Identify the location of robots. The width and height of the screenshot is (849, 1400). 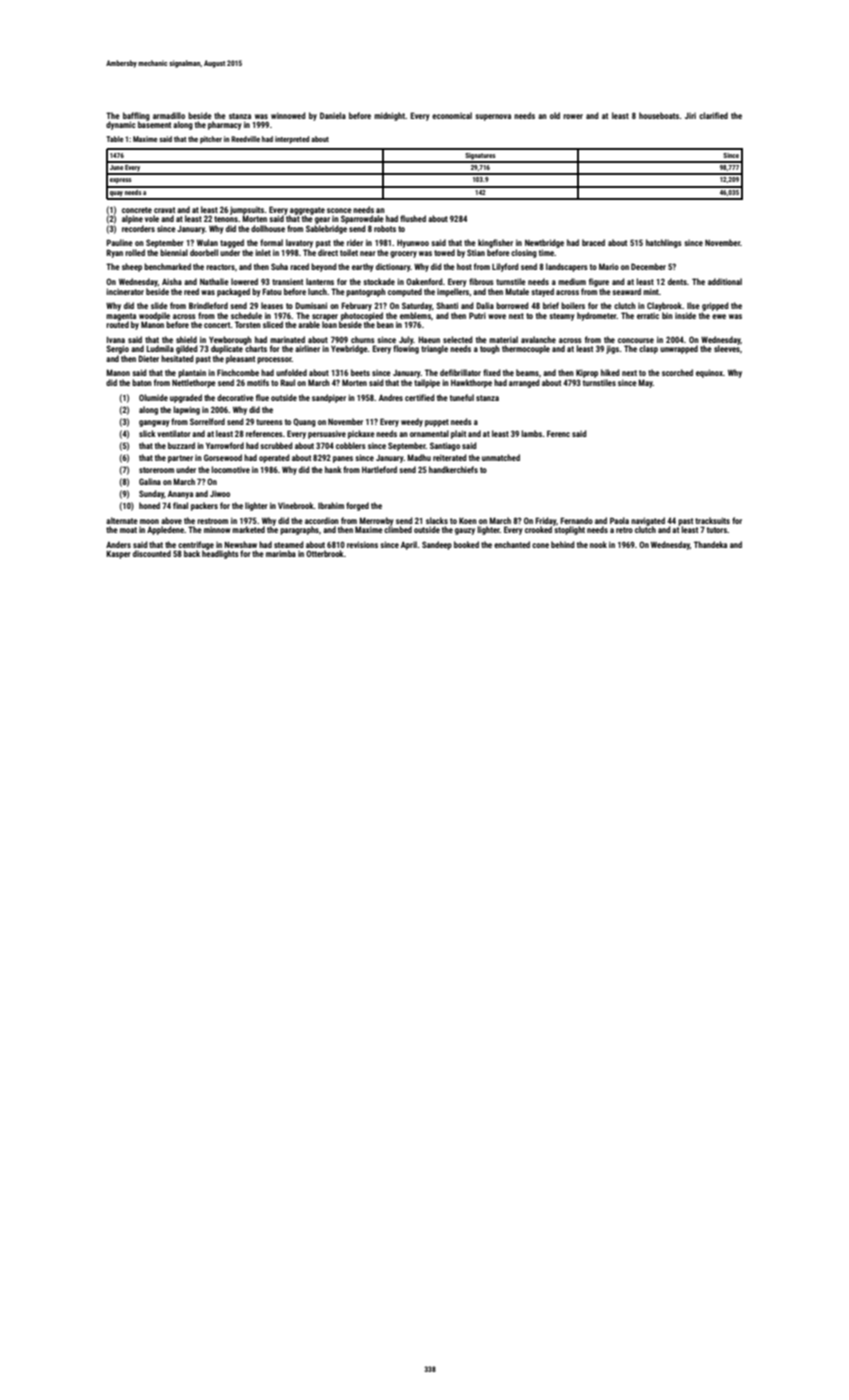
(385, 228).
